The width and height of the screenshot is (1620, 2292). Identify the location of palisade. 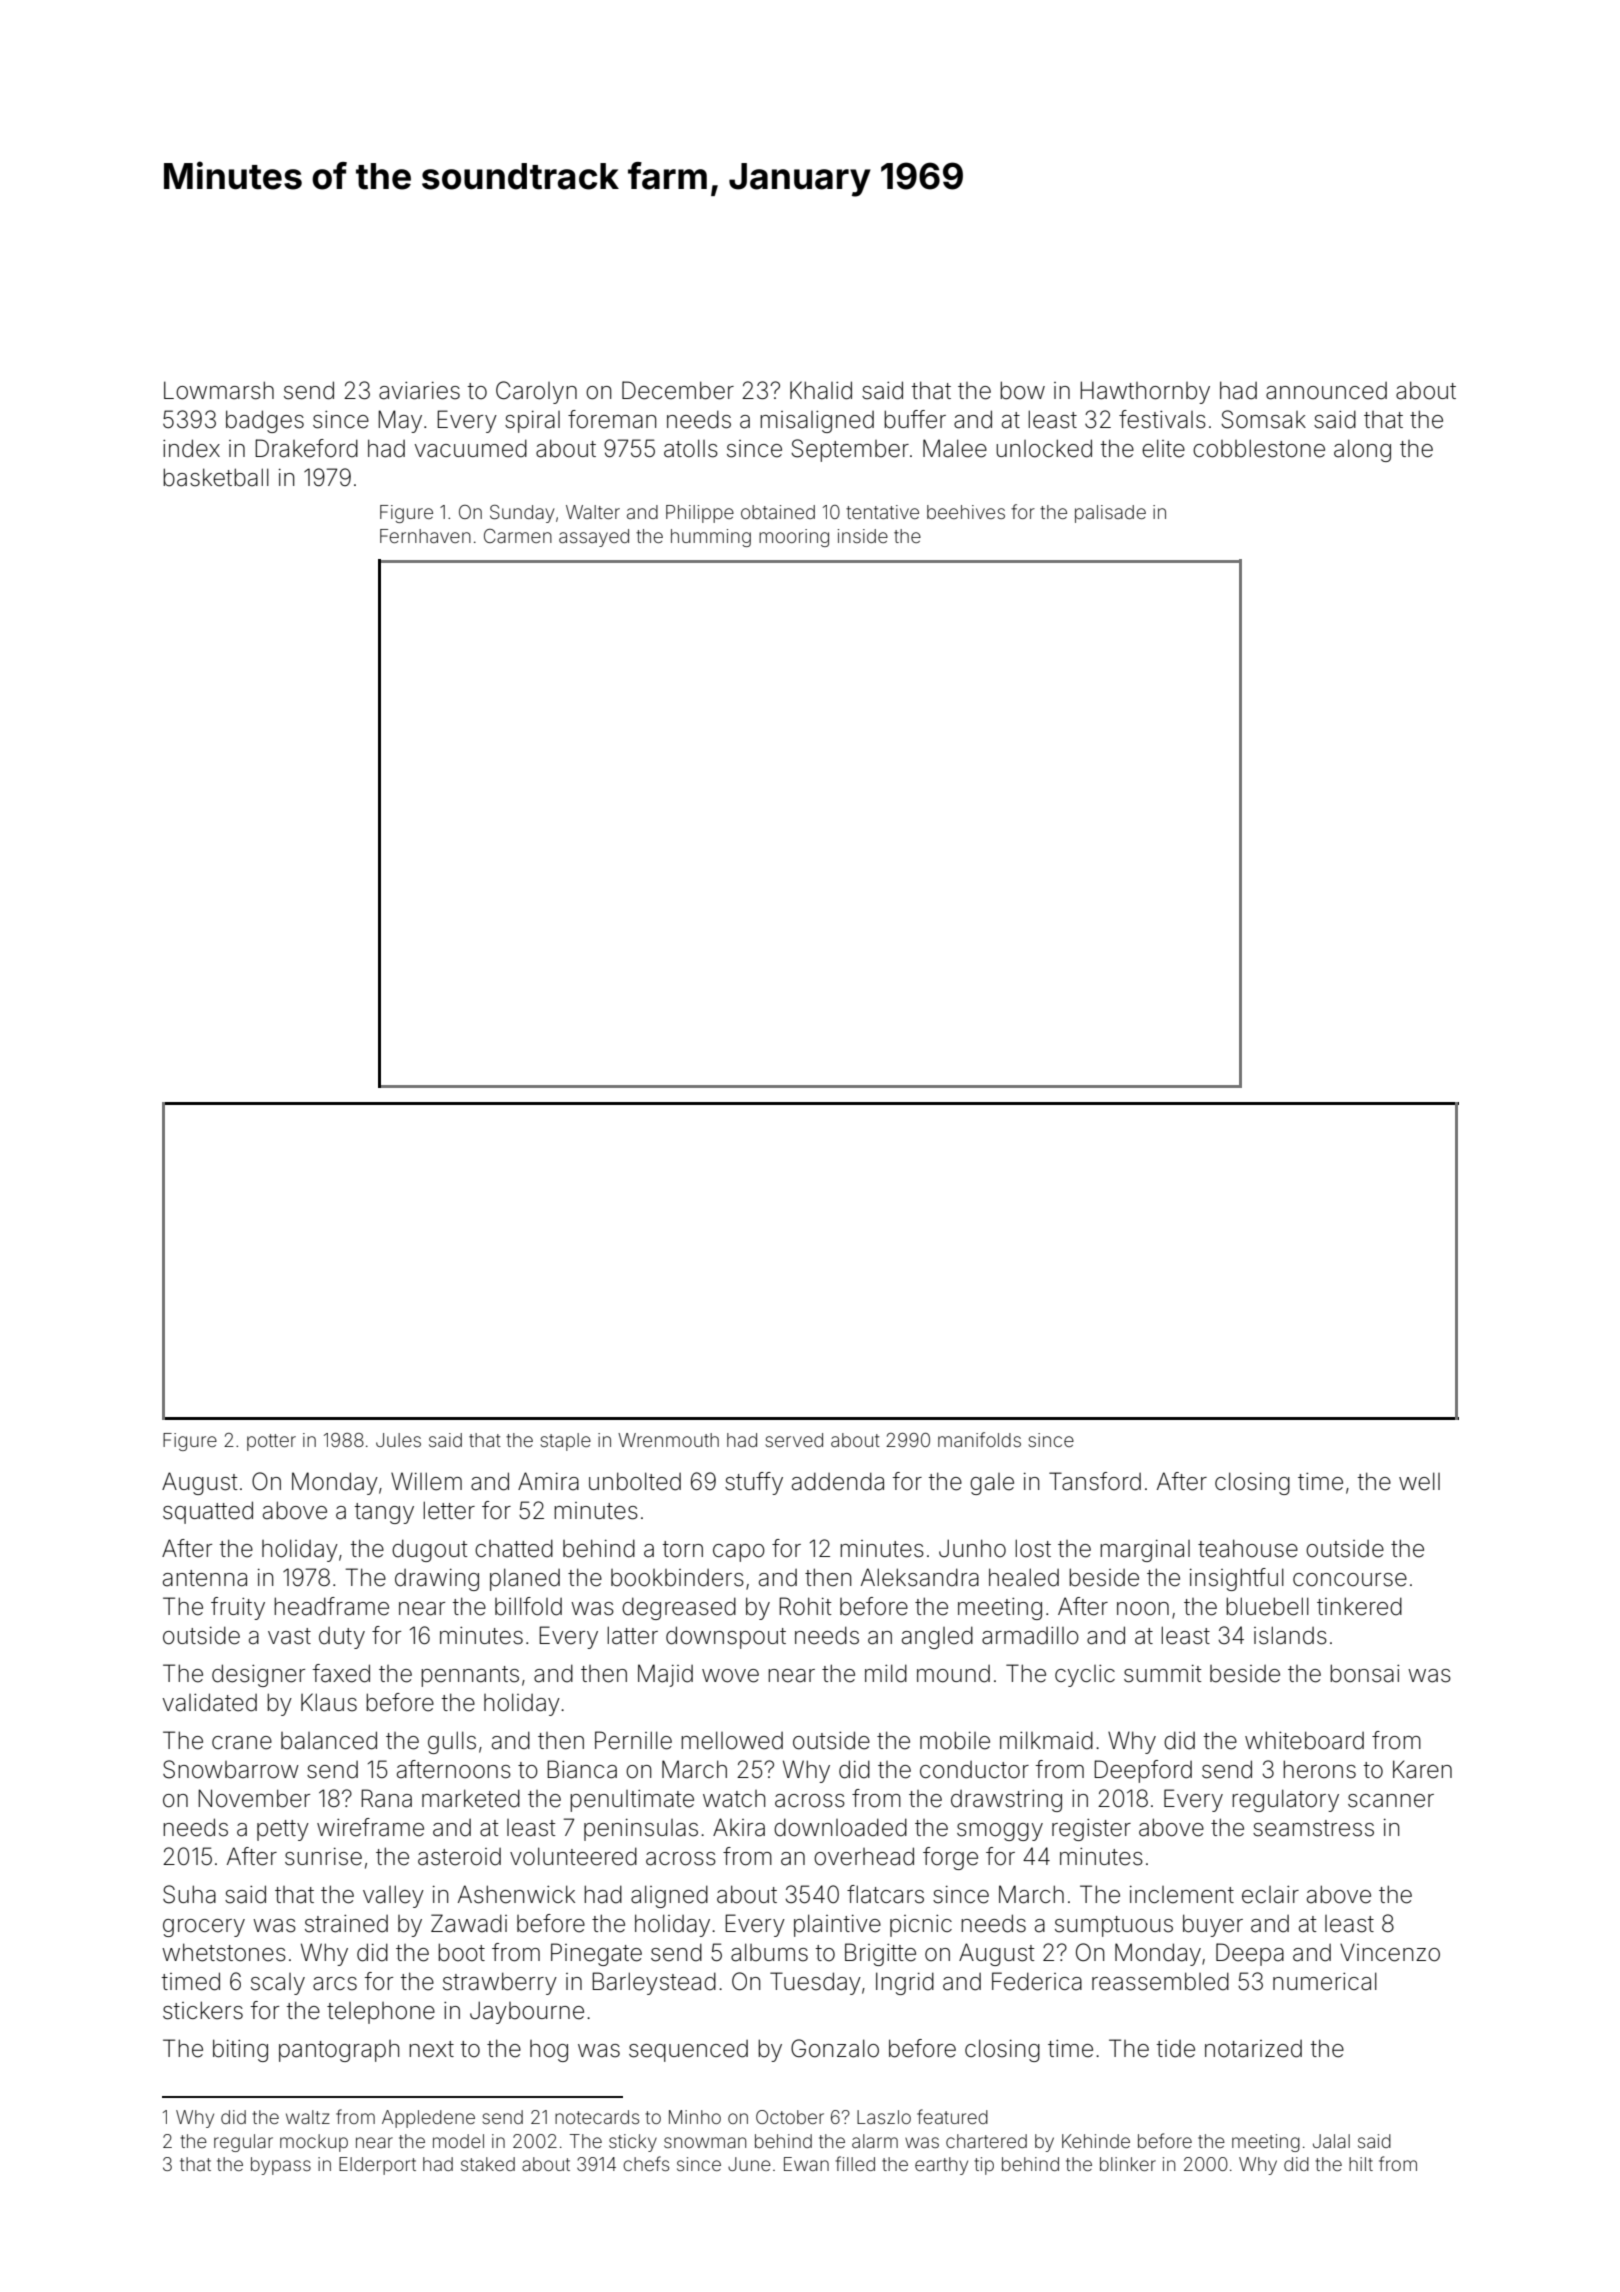
(1110, 514).
